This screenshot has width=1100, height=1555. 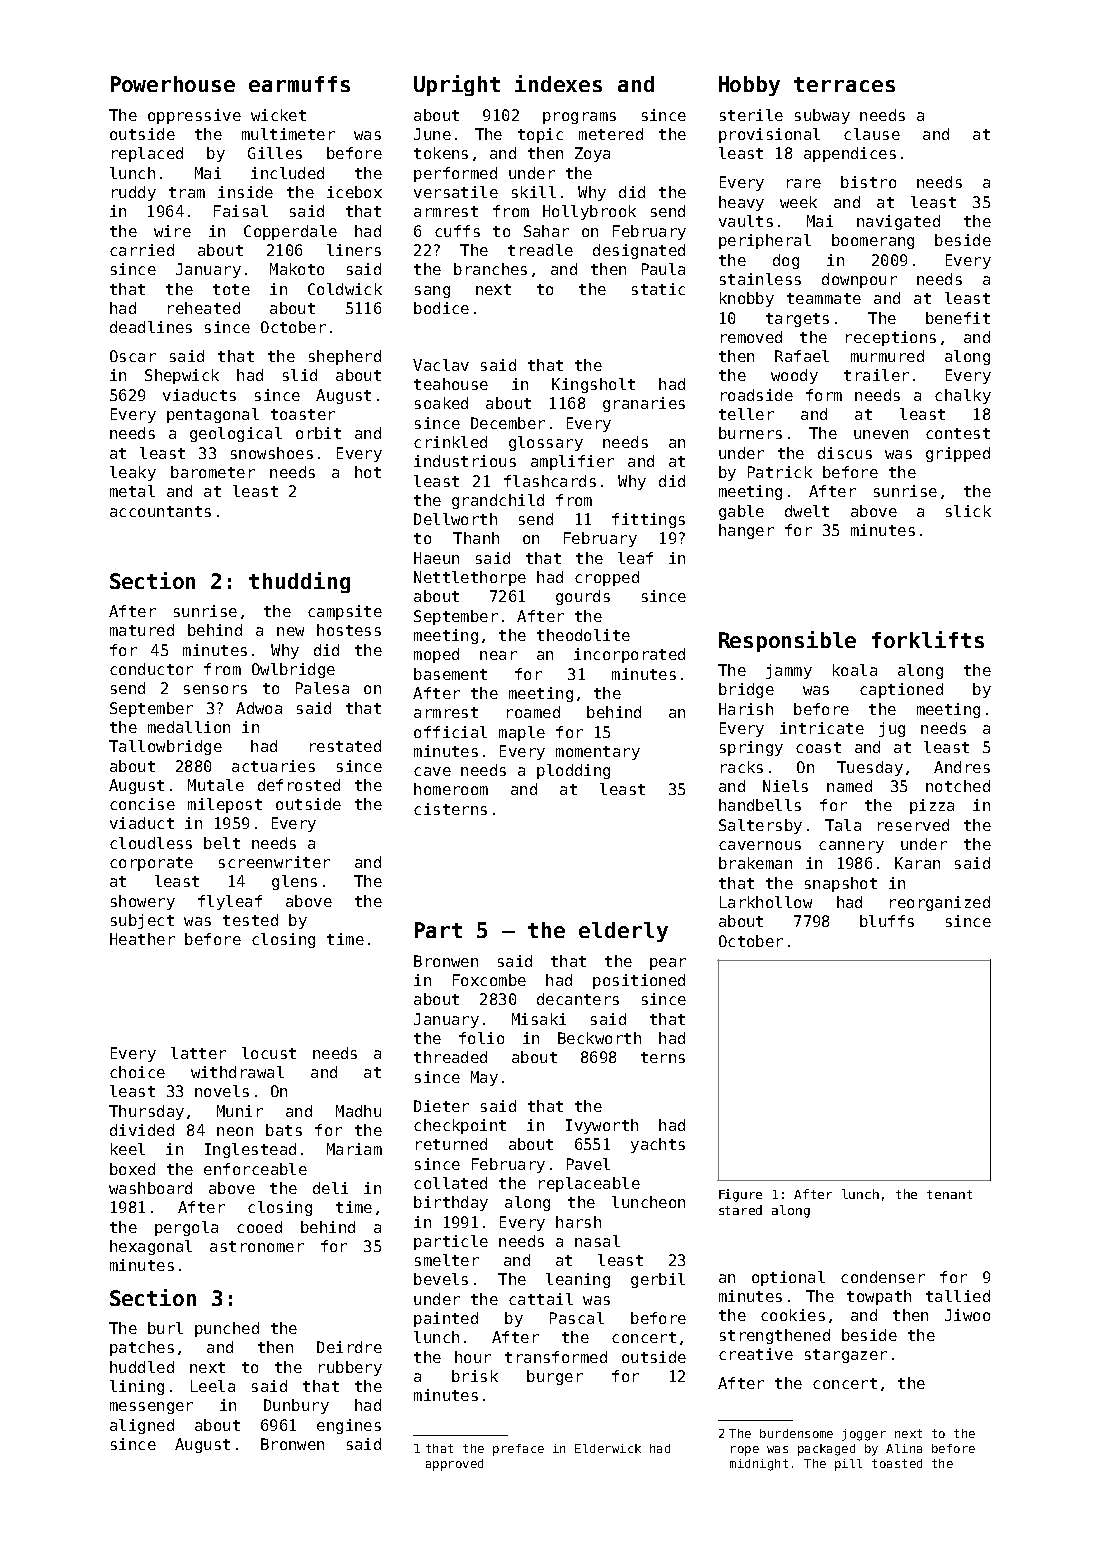 What do you see at coordinates (215, 689) in the screenshot?
I see `sensors` at bounding box center [215, 689].
